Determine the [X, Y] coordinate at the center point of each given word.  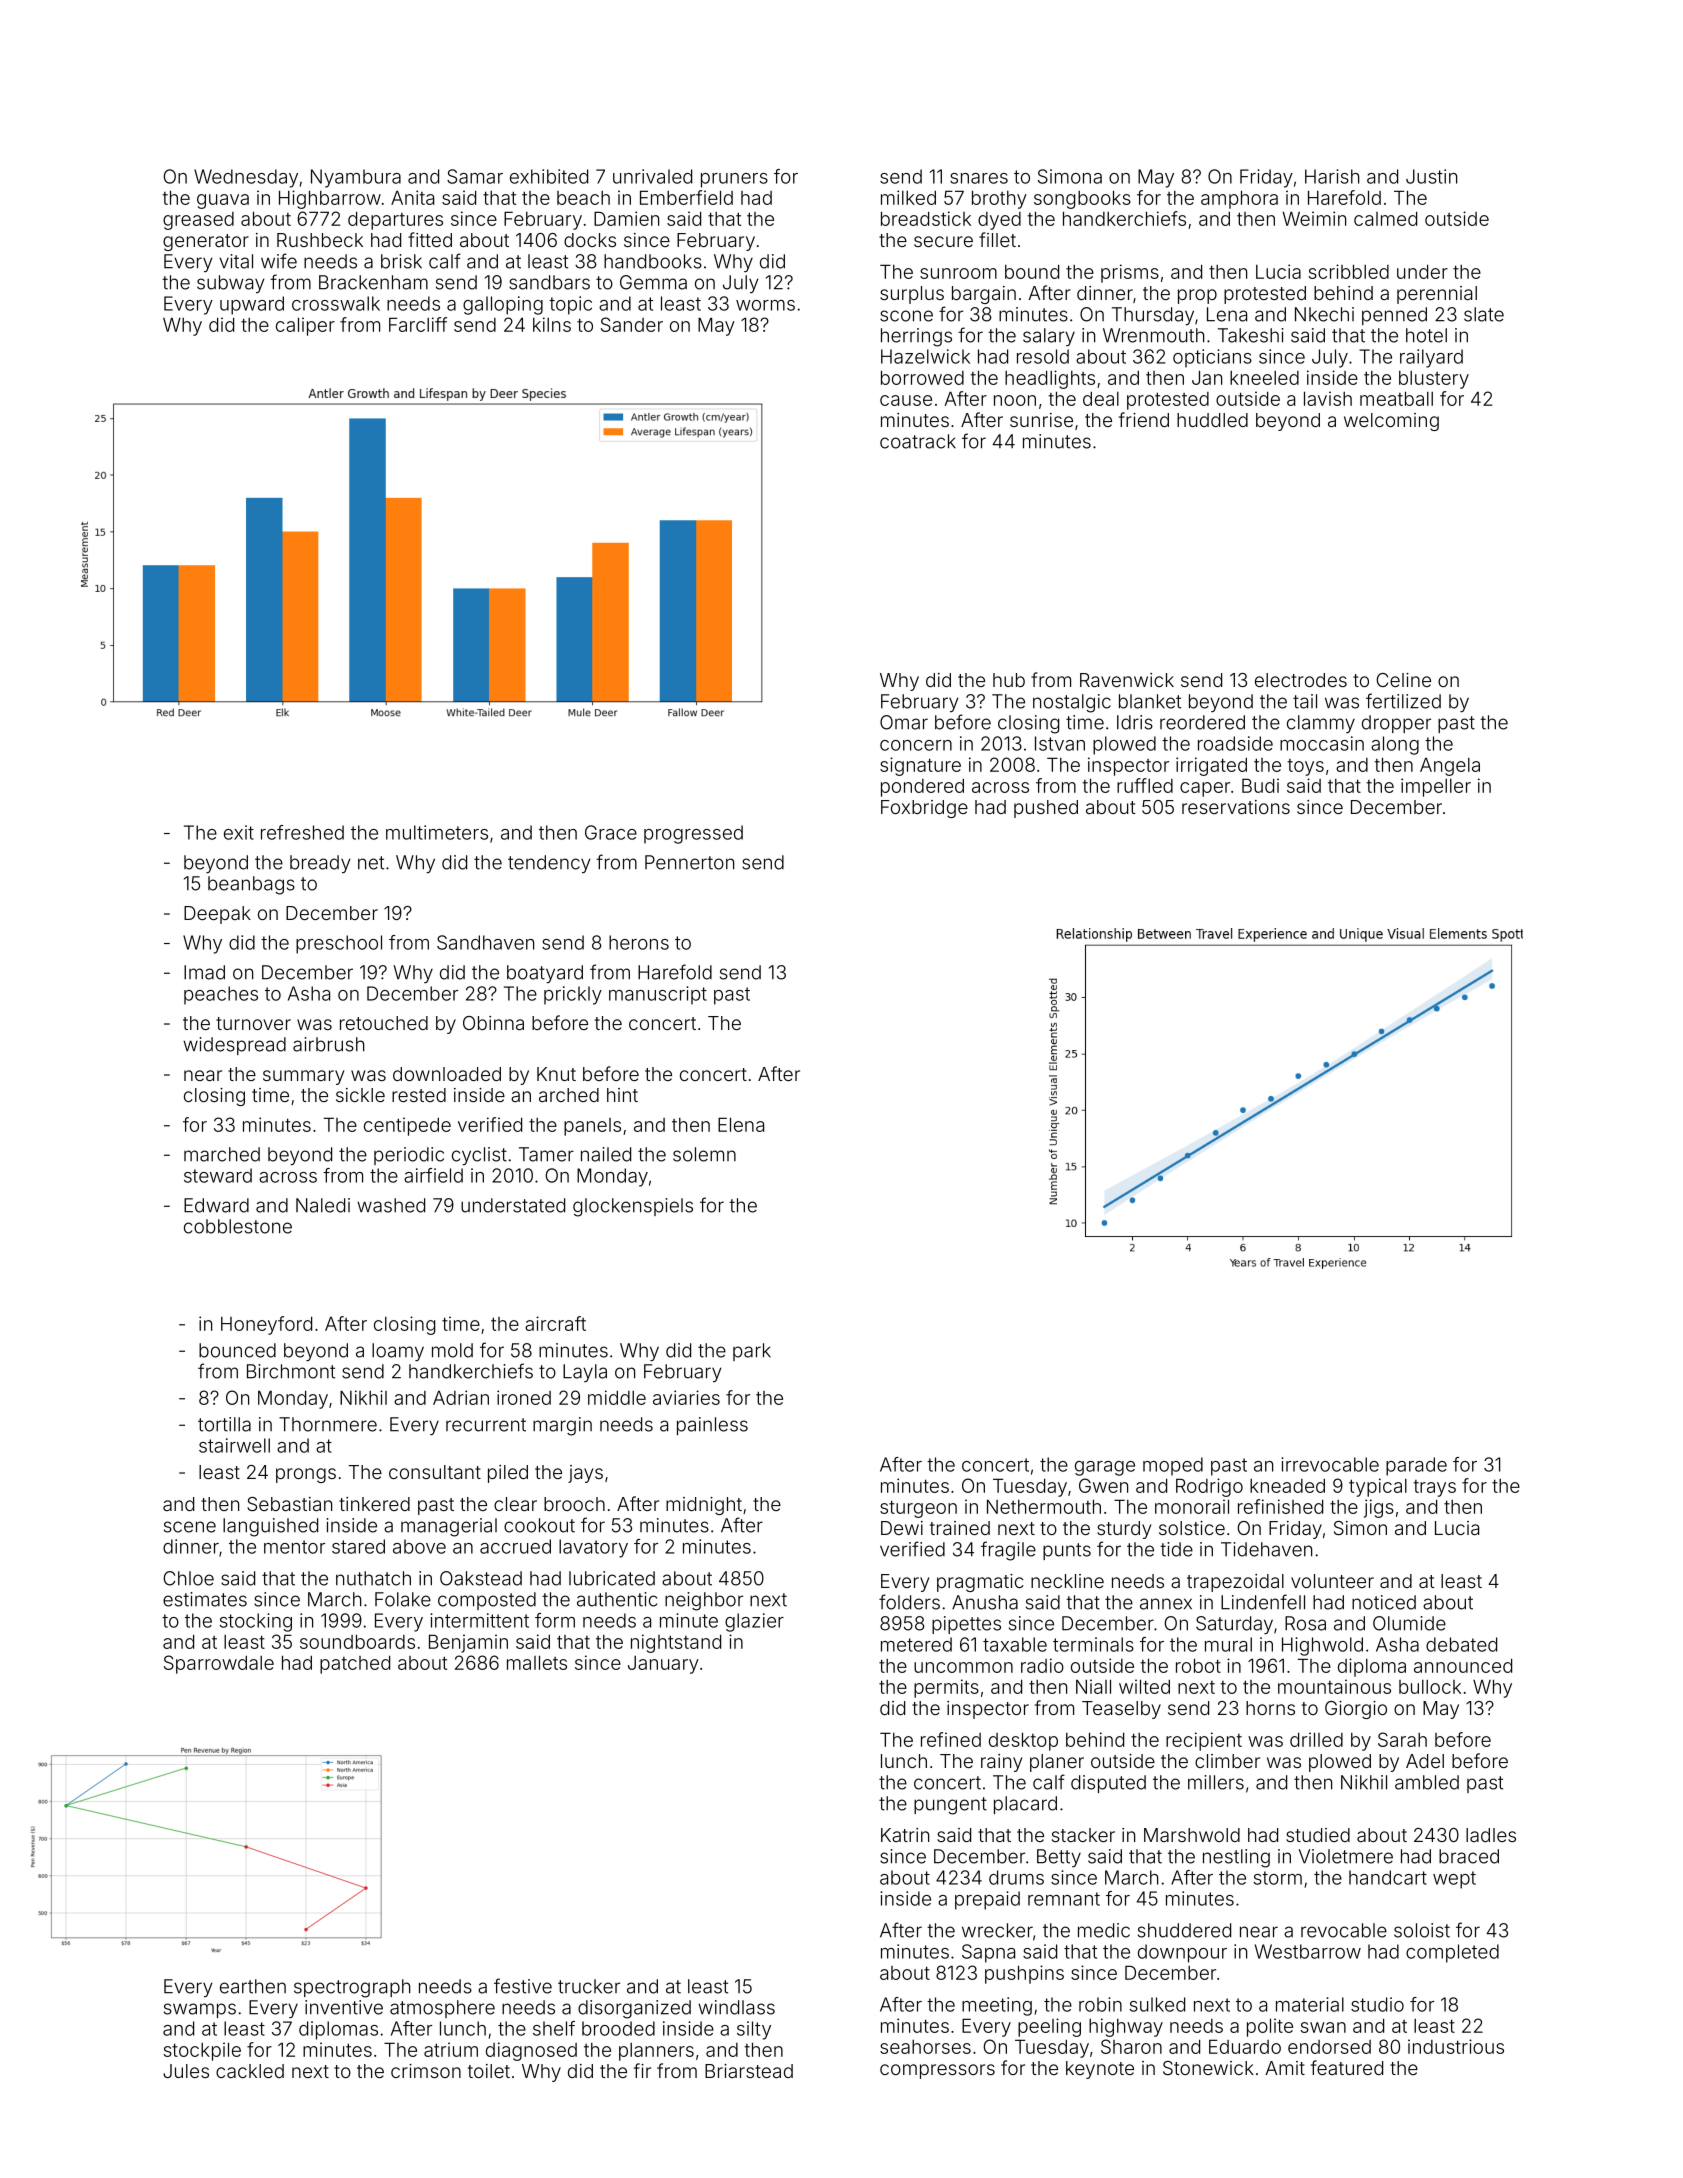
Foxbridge [924, 809]
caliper [305, 326]
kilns [552, 324]
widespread [234, 1046]
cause [906, 400]
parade [1416, 1466]
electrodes [1301, 680]
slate [1484, 314]
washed [391, 1205]
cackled [250, 2071]
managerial [449, 1527]
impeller [1436, 787]
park [752, 1352]
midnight [704, 1506]
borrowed [922, 377]
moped [1173, 1466]
